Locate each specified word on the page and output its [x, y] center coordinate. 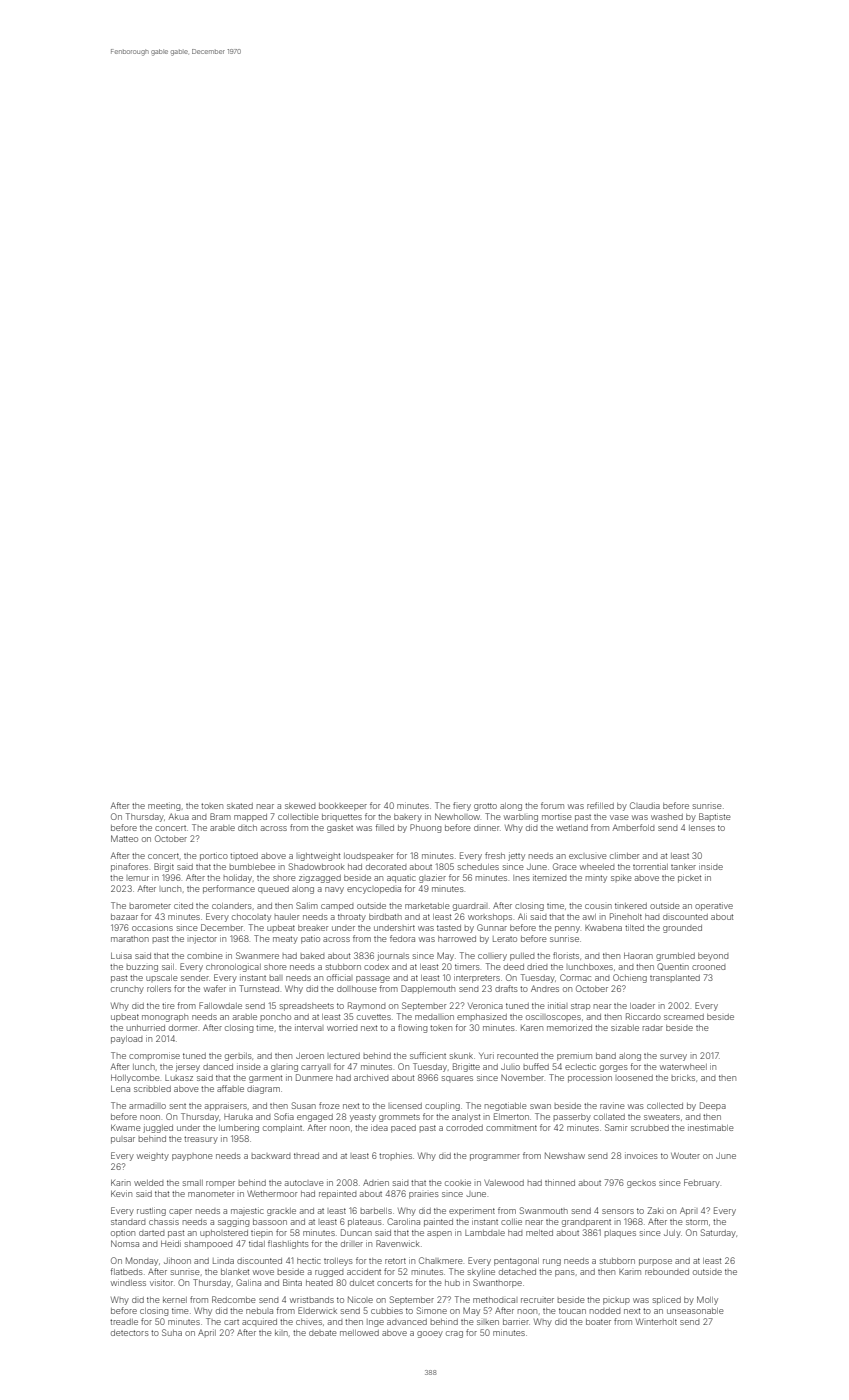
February [702, 1183]
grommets [399, 1118]
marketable [427, 906]
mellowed [359, 1333]
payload [127, 1040]
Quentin [673, 967]
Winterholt [656, 1321]
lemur [138, 878]
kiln [281, 1333]
